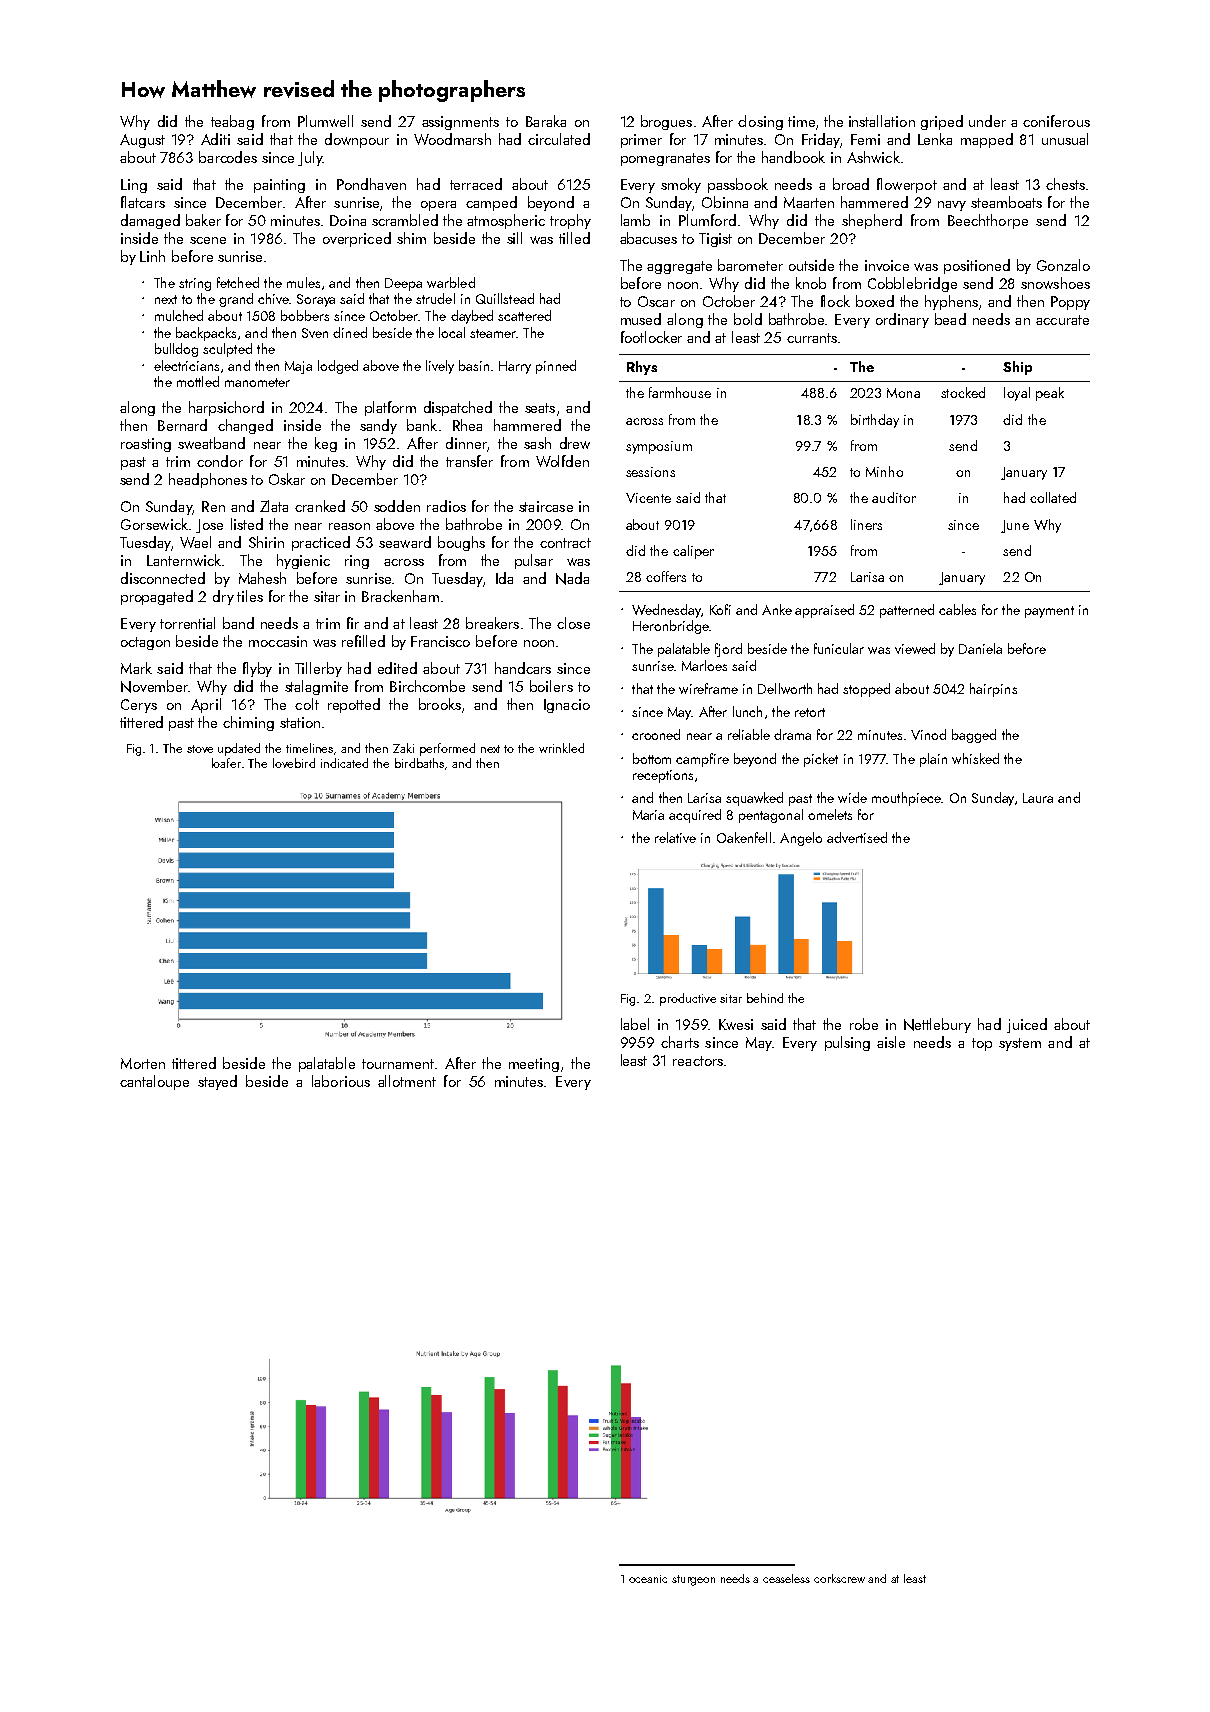 The height and width of the screenshot is (1712, 1210). What do you see at coordinates (648, 1579) in the screenshot?
I see `oceanic` at bounding box center [648, 1579].
